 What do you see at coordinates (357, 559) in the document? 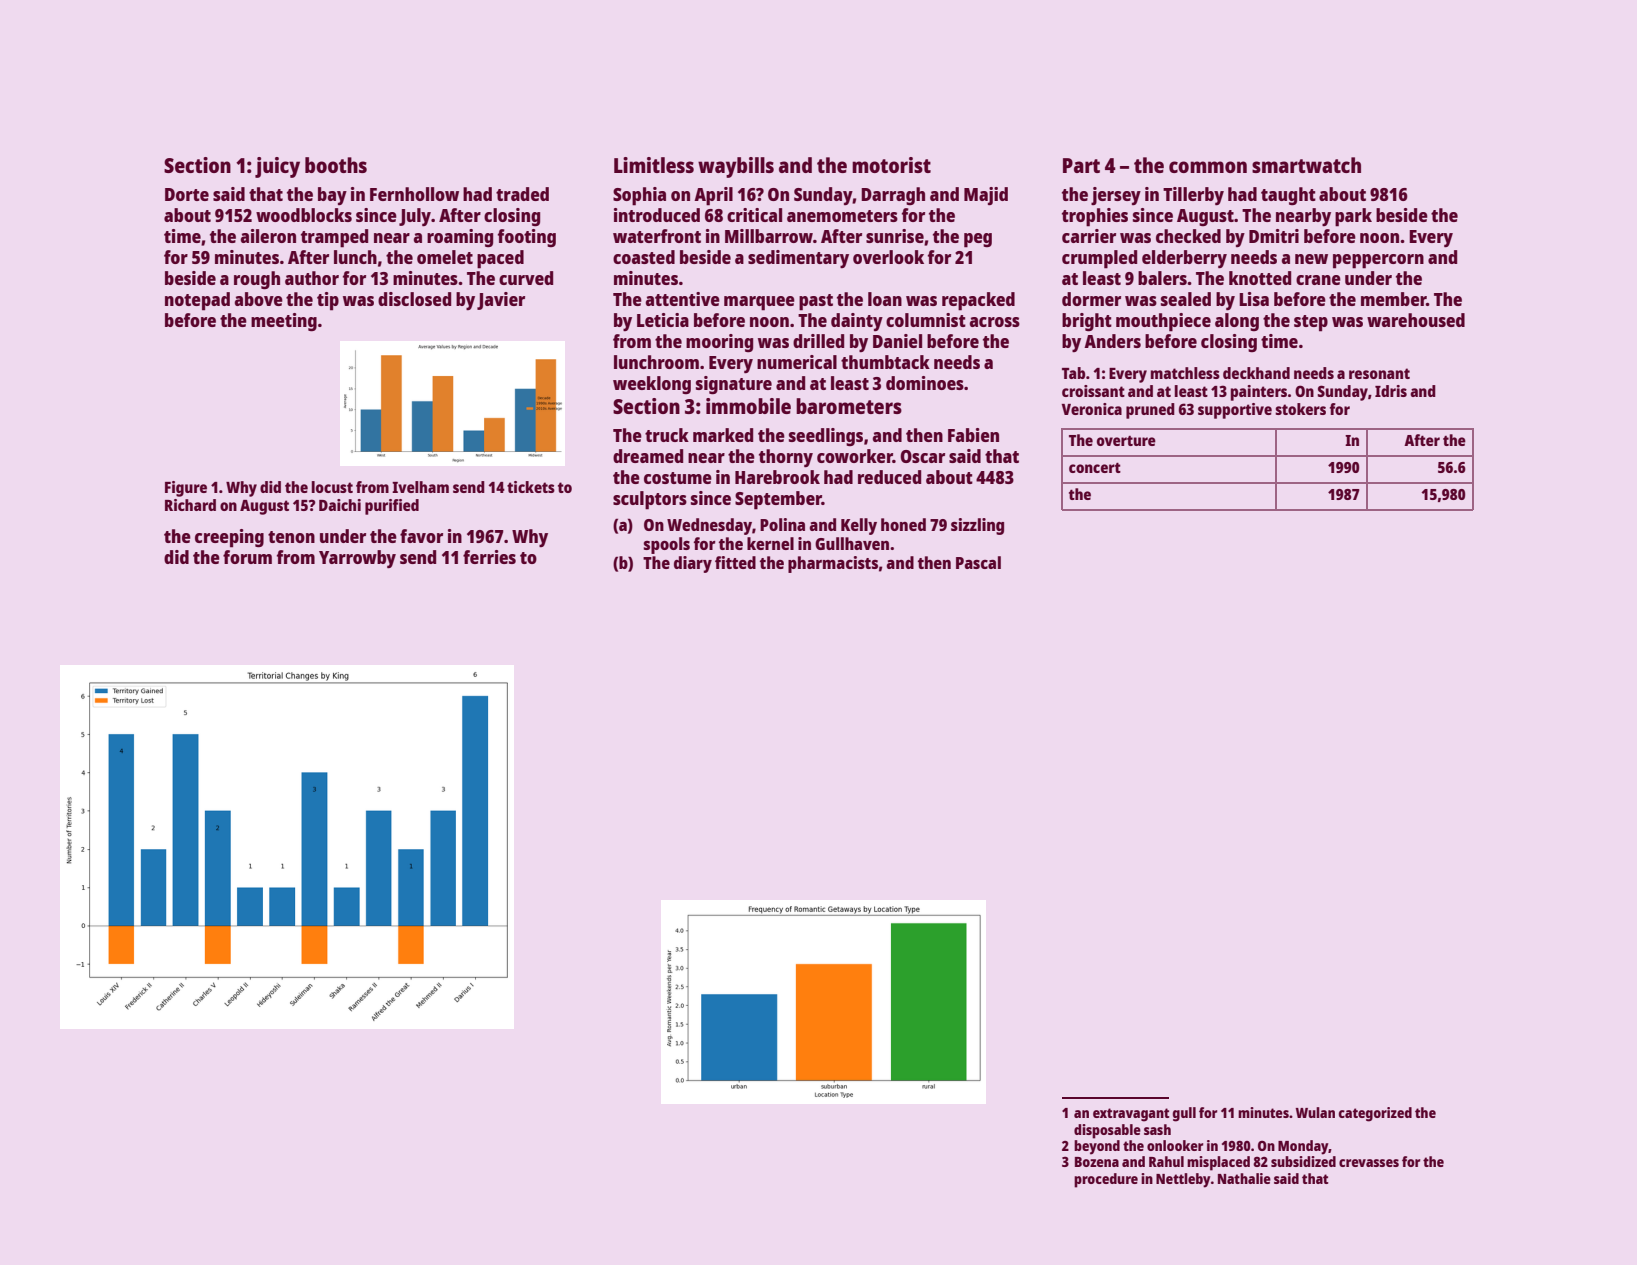
I see `Yarrowby` at bounding box center [357, 559].
